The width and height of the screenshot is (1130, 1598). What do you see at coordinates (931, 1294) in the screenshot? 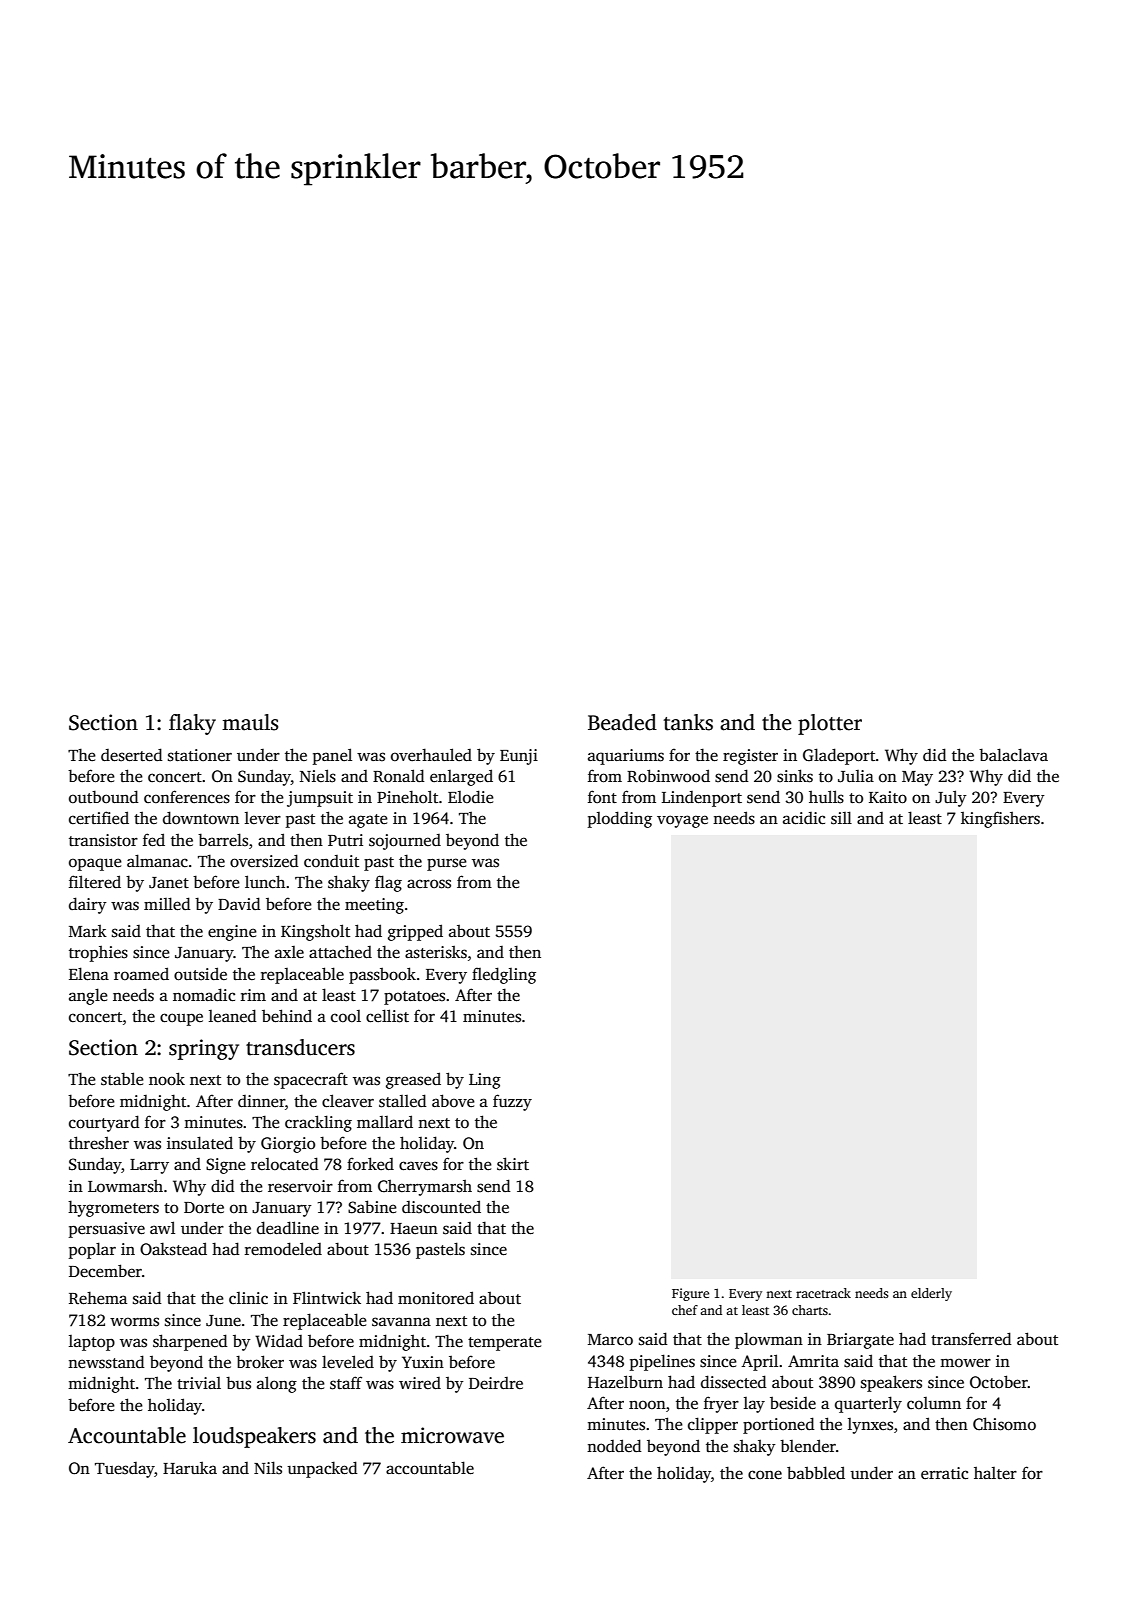
I see `elderly` at bounding box center [931, 1294].
